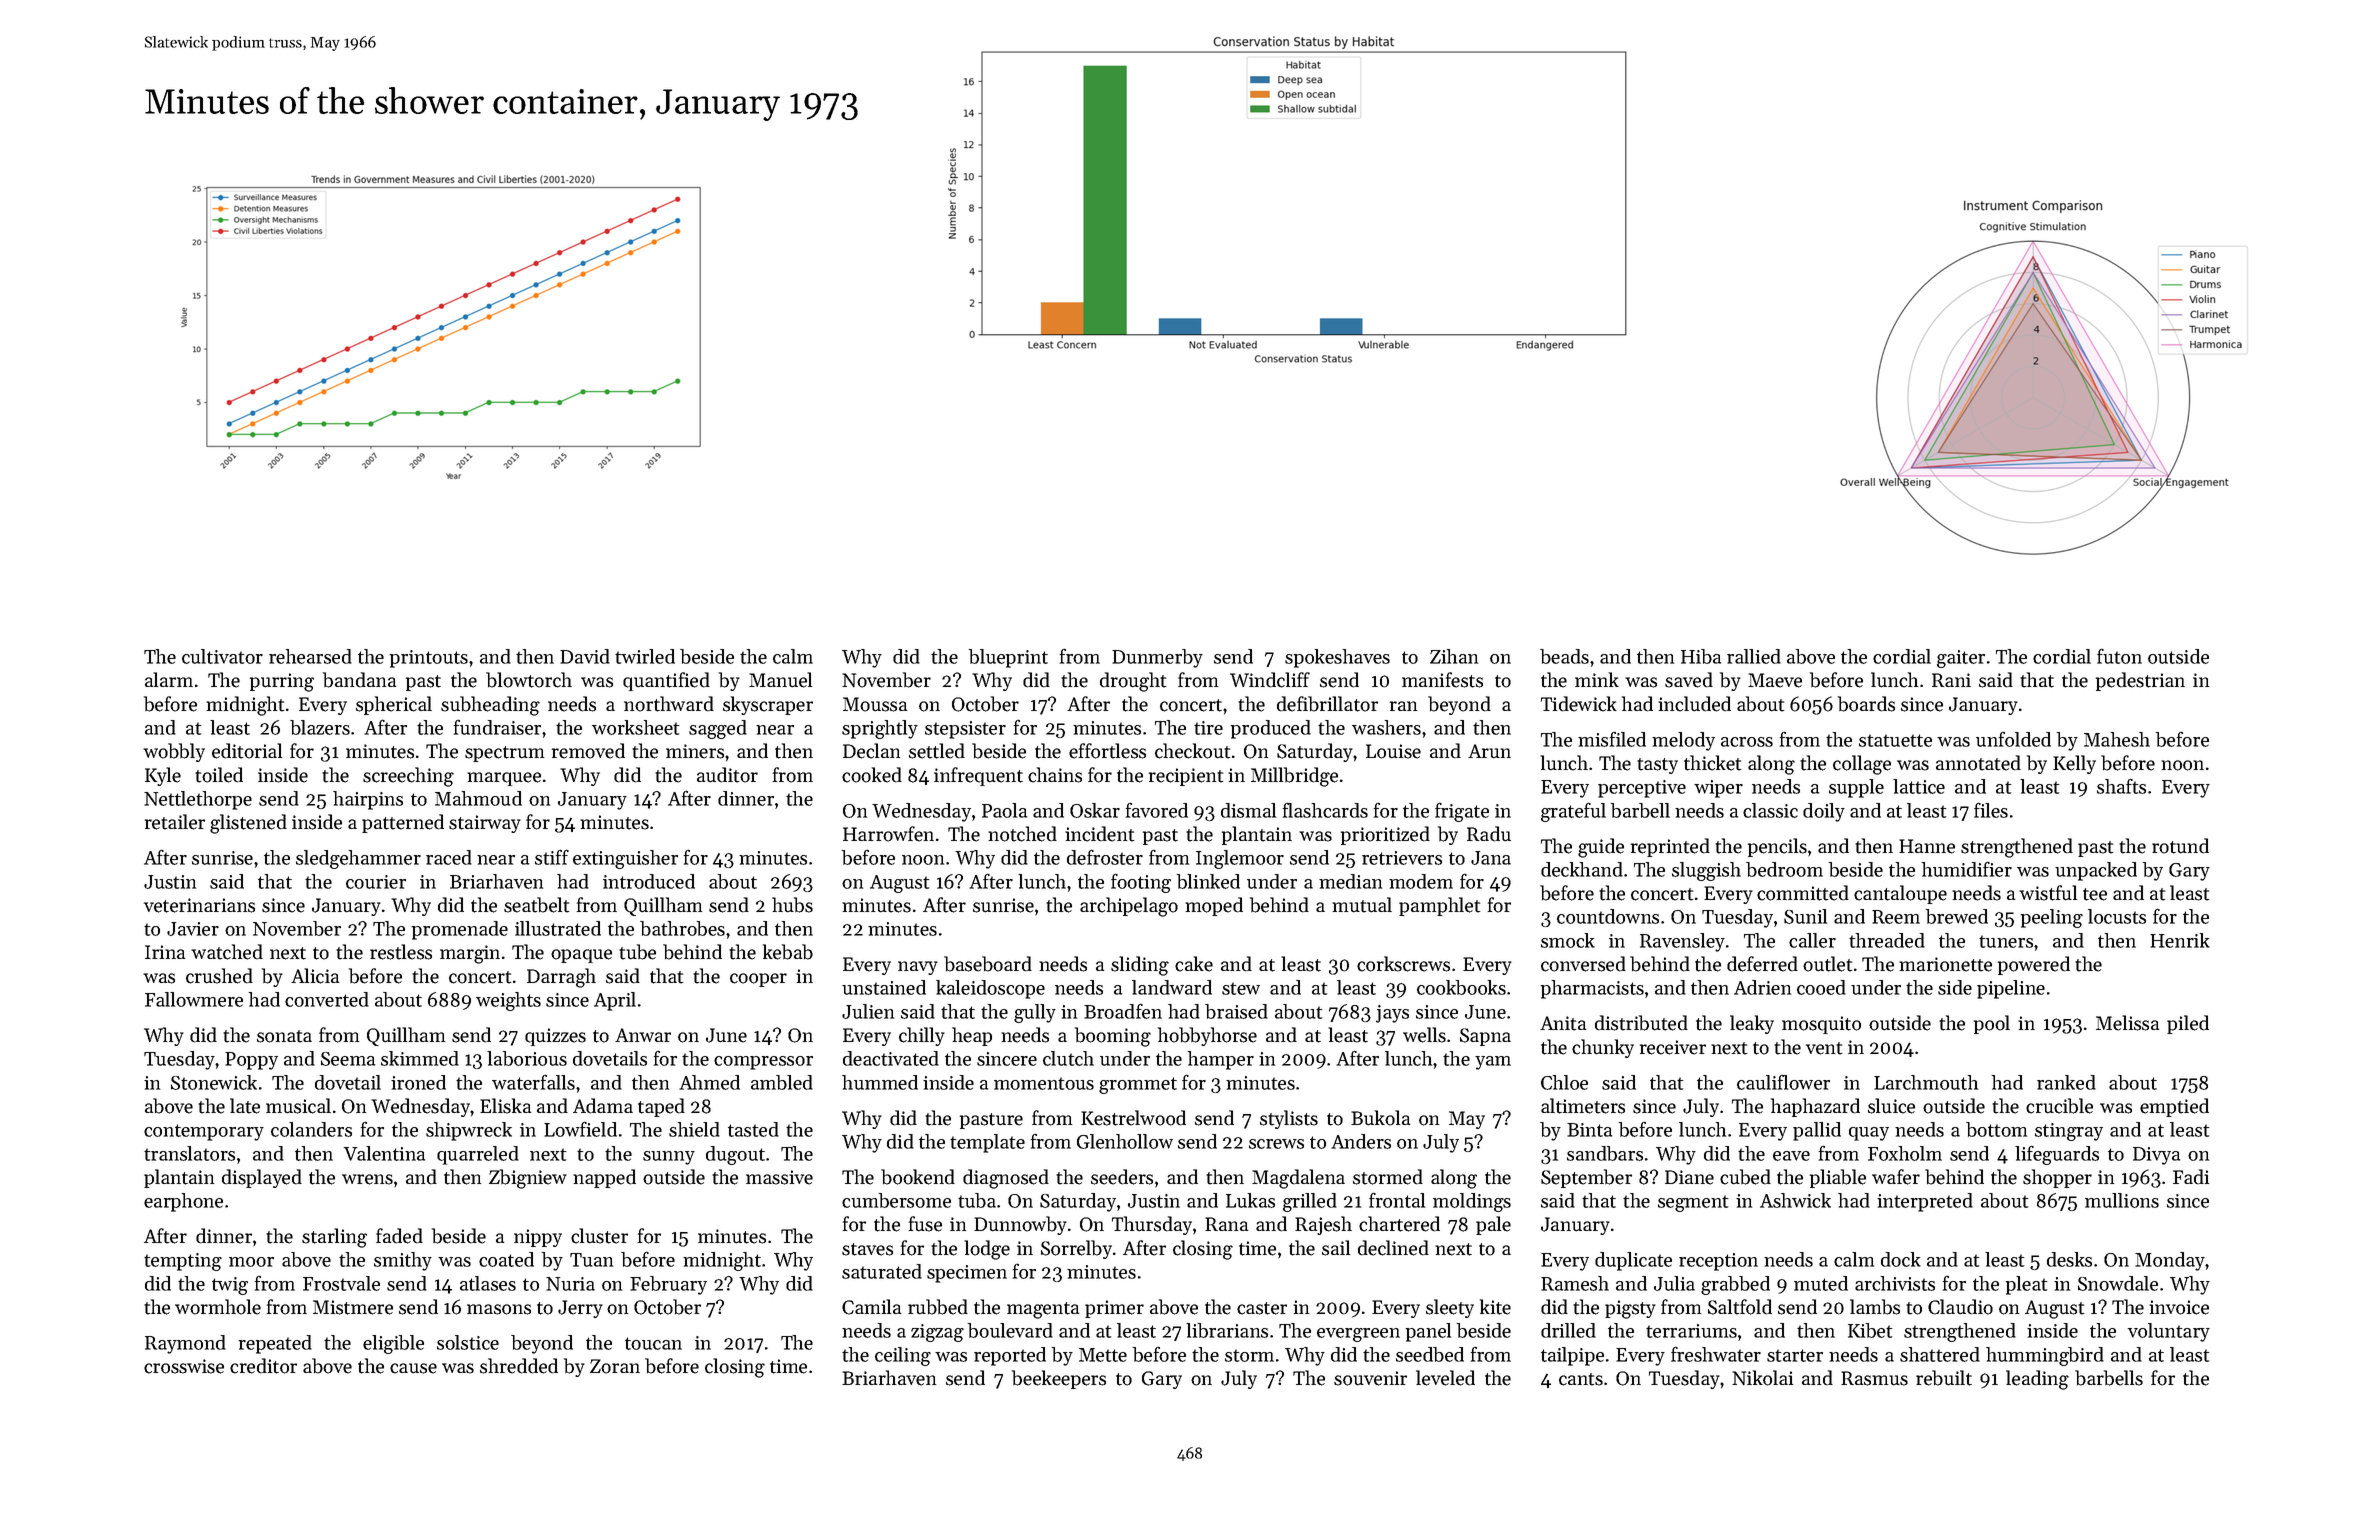 This screenshot has width=2354, height=1523. Describe the element at coordinates (1461, 987) in the screenshot. I see `cookbooks` at that location.
